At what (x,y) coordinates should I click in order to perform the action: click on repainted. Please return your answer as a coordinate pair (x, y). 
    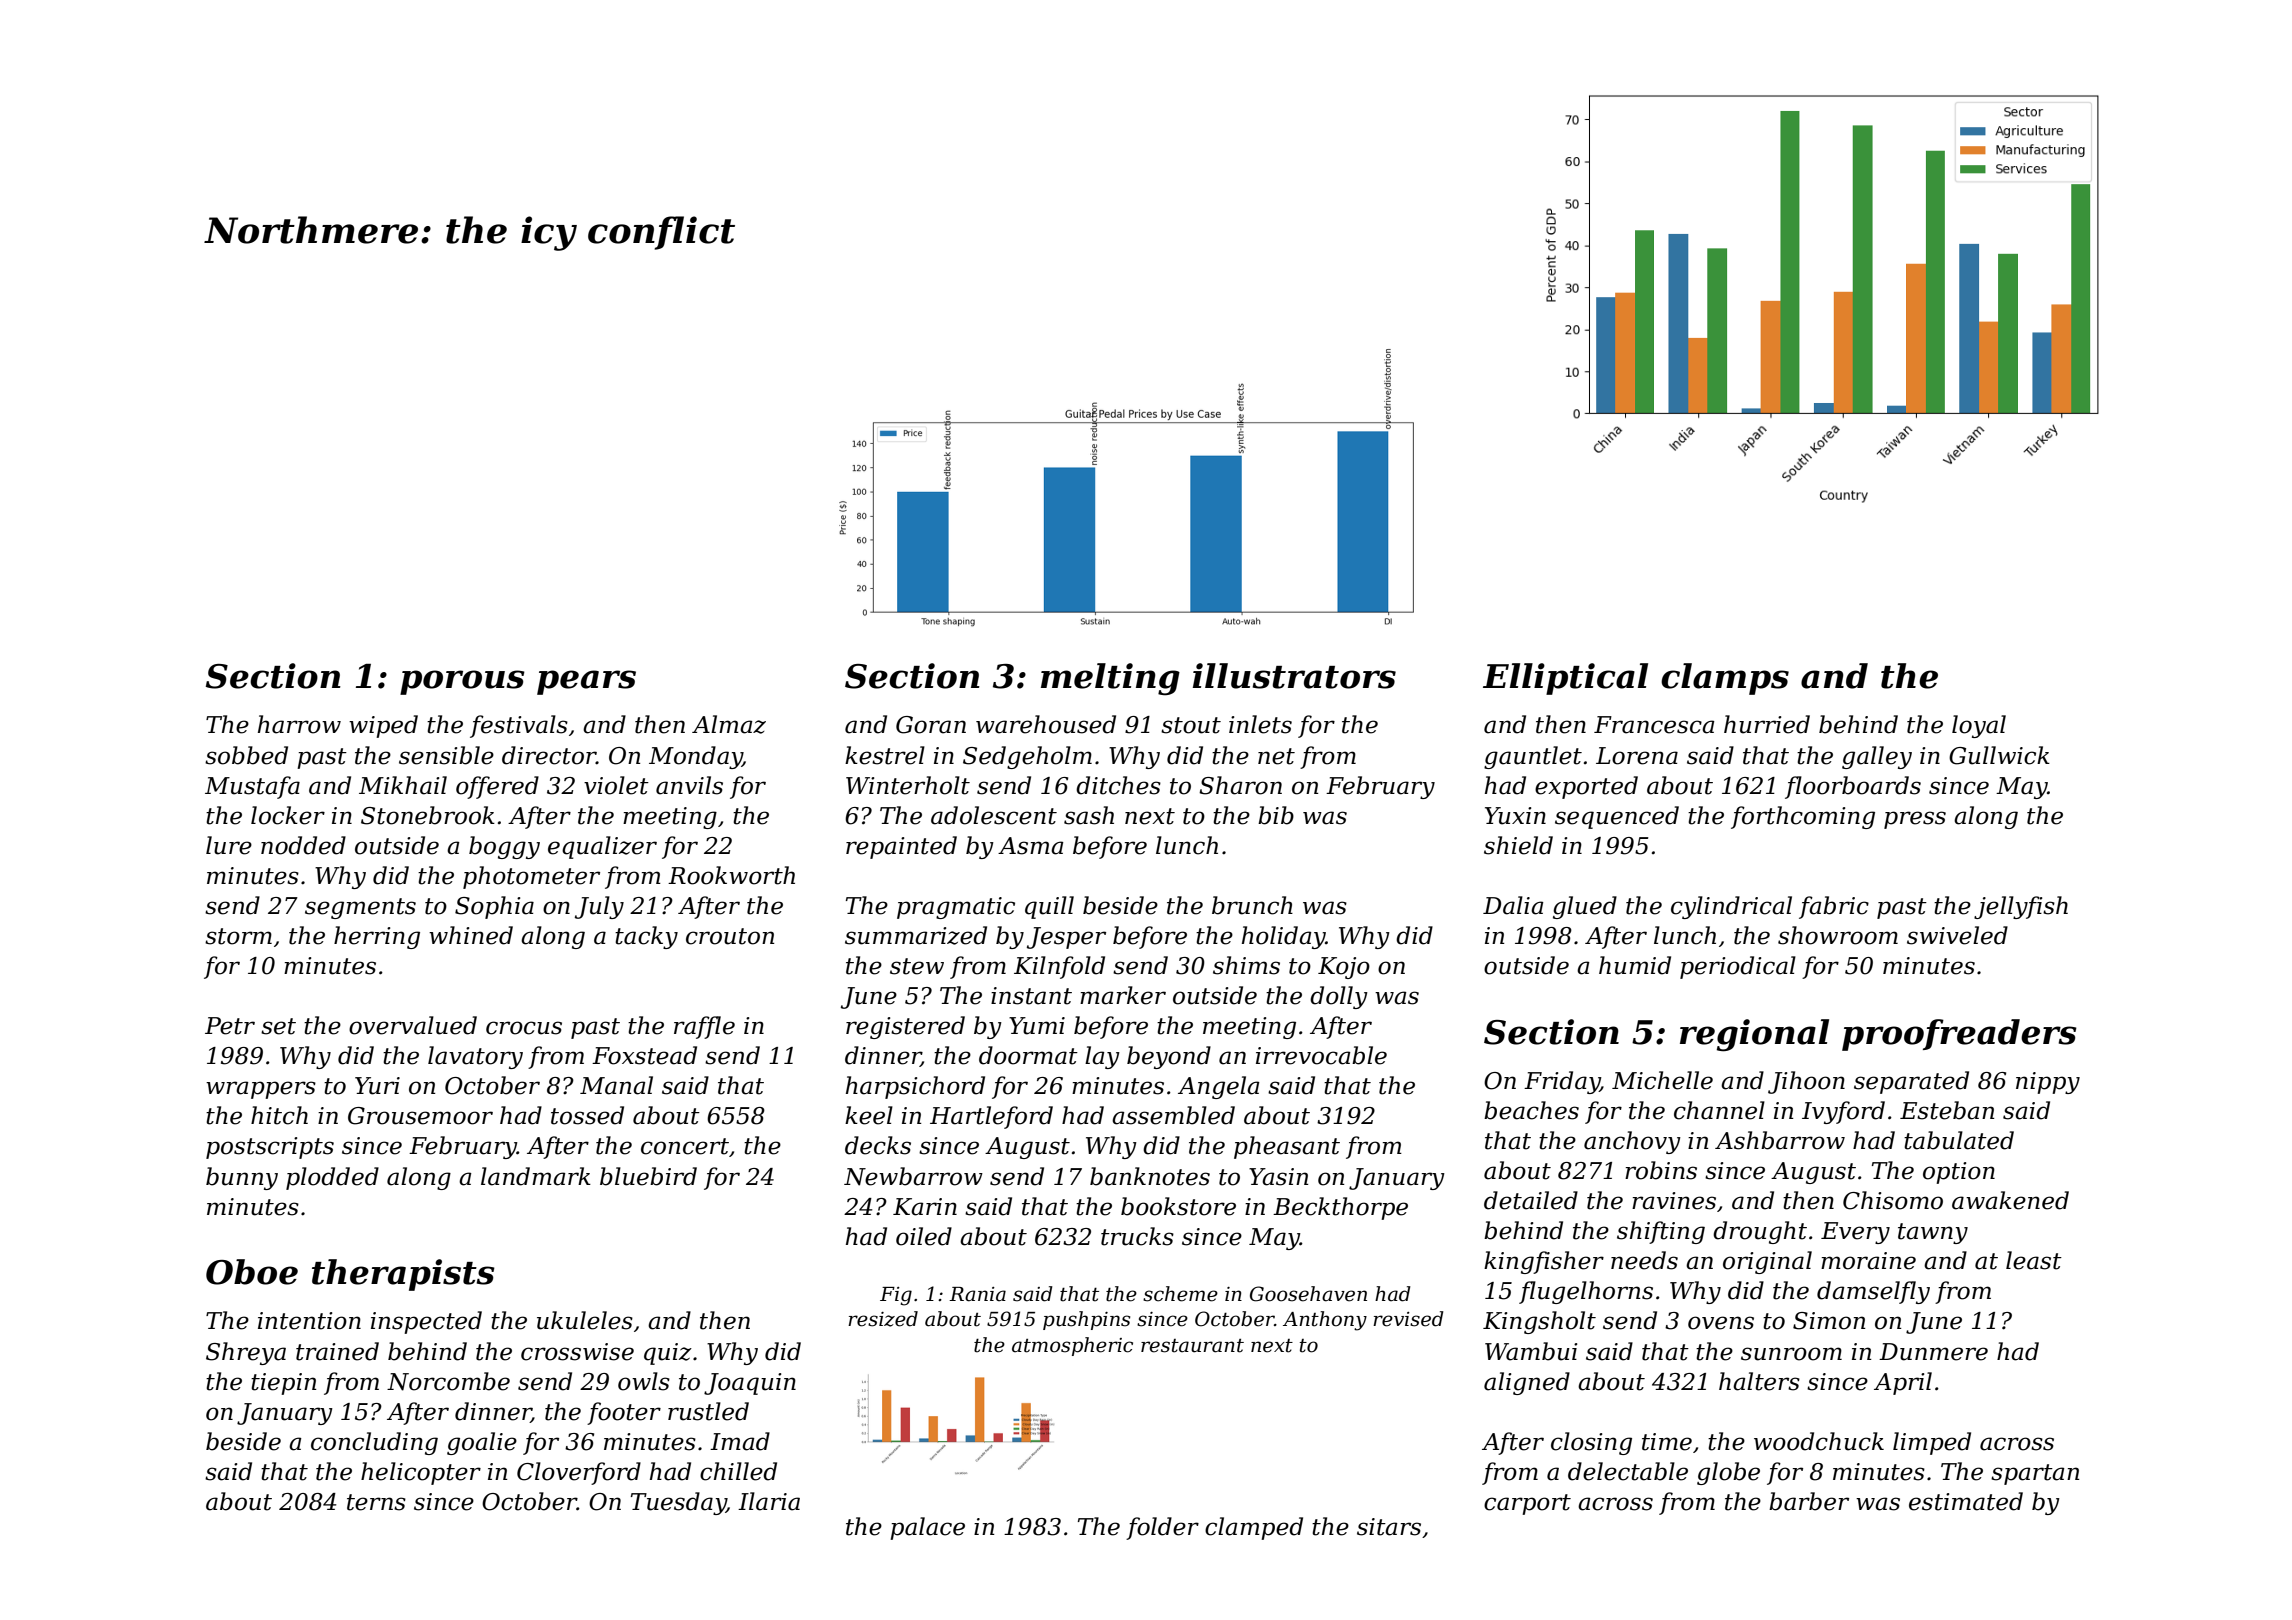
    Looking at the image, I should click on (901, 847).
